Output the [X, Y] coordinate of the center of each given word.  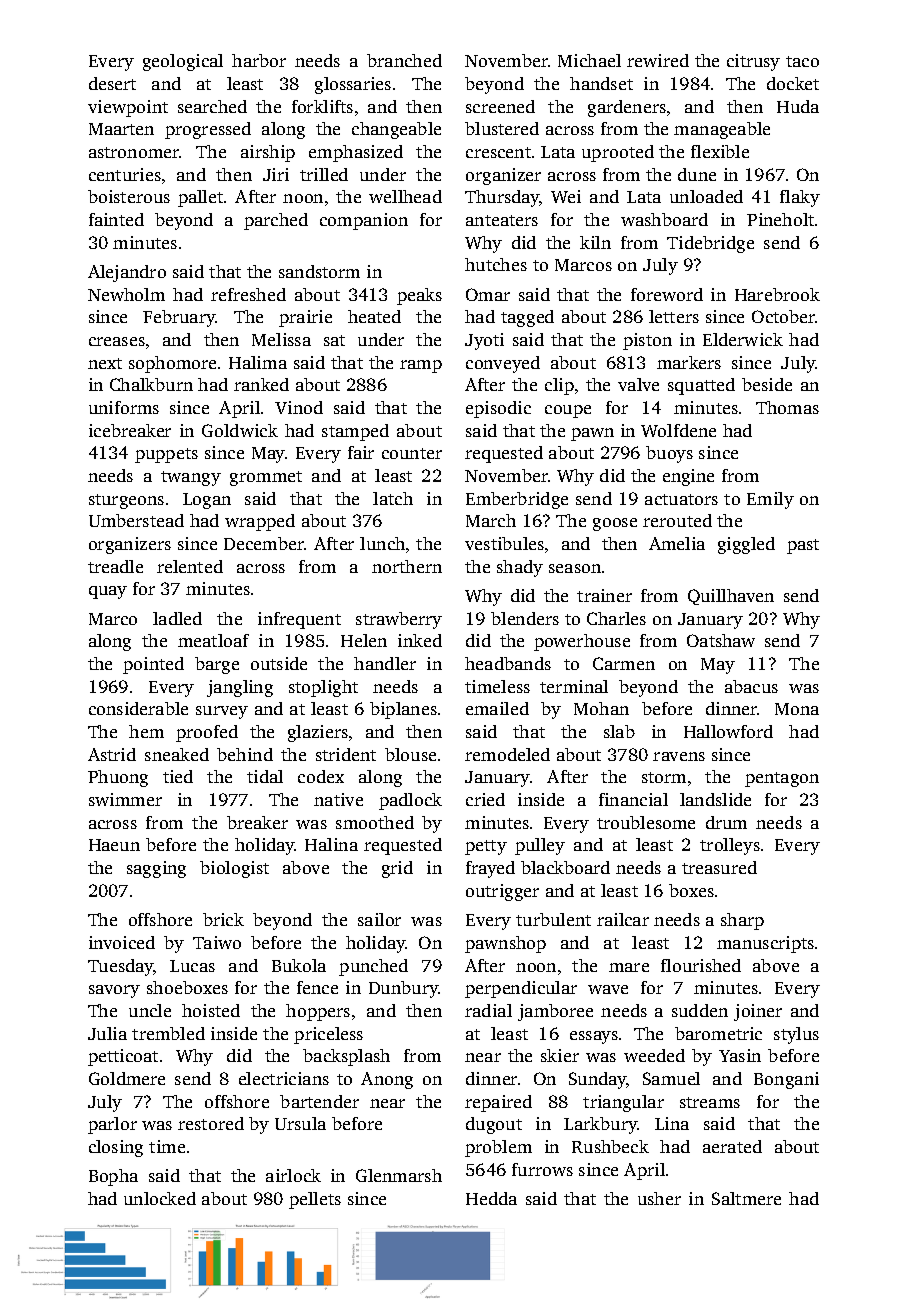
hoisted [211, 1010]
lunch [382, 543]
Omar [488, 294]
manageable [722, 130]
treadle [115, 566]
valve [638, 384]
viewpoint [128, 108]
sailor [379, 919]
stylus [796, 1035]
